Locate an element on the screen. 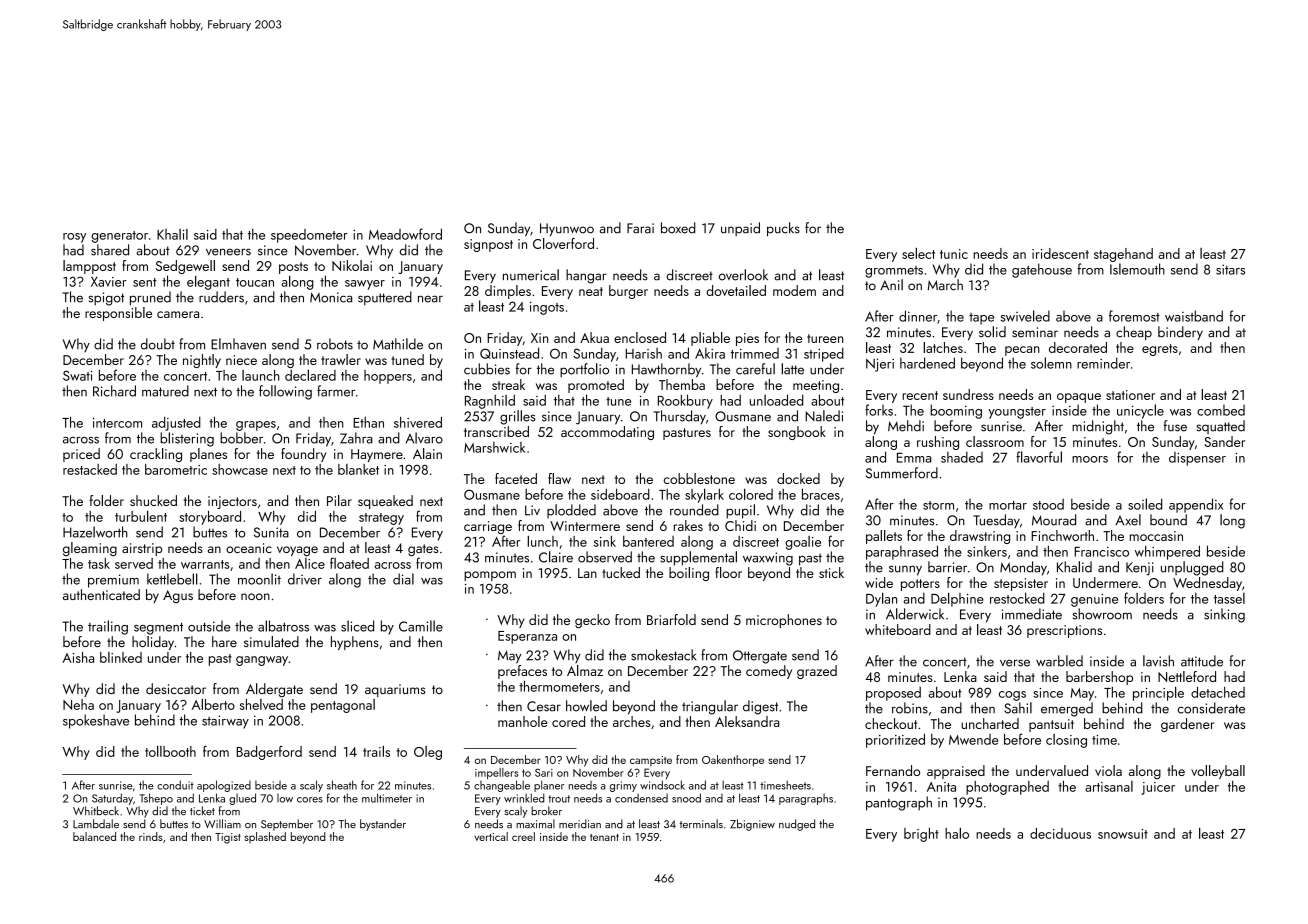  near is located at coordinates (430, 299).
